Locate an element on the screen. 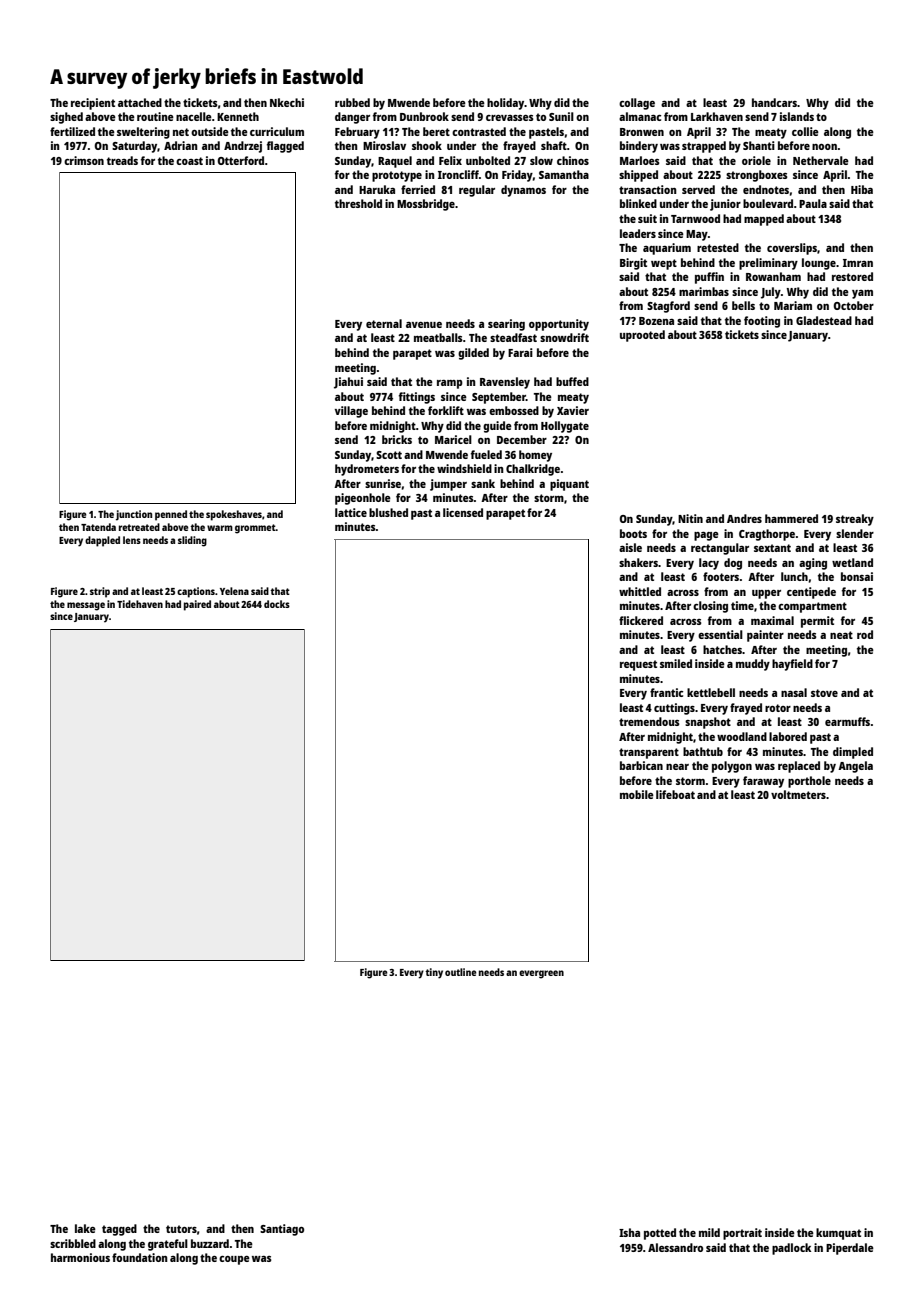  mobile is located at coordinates (637, 794).
